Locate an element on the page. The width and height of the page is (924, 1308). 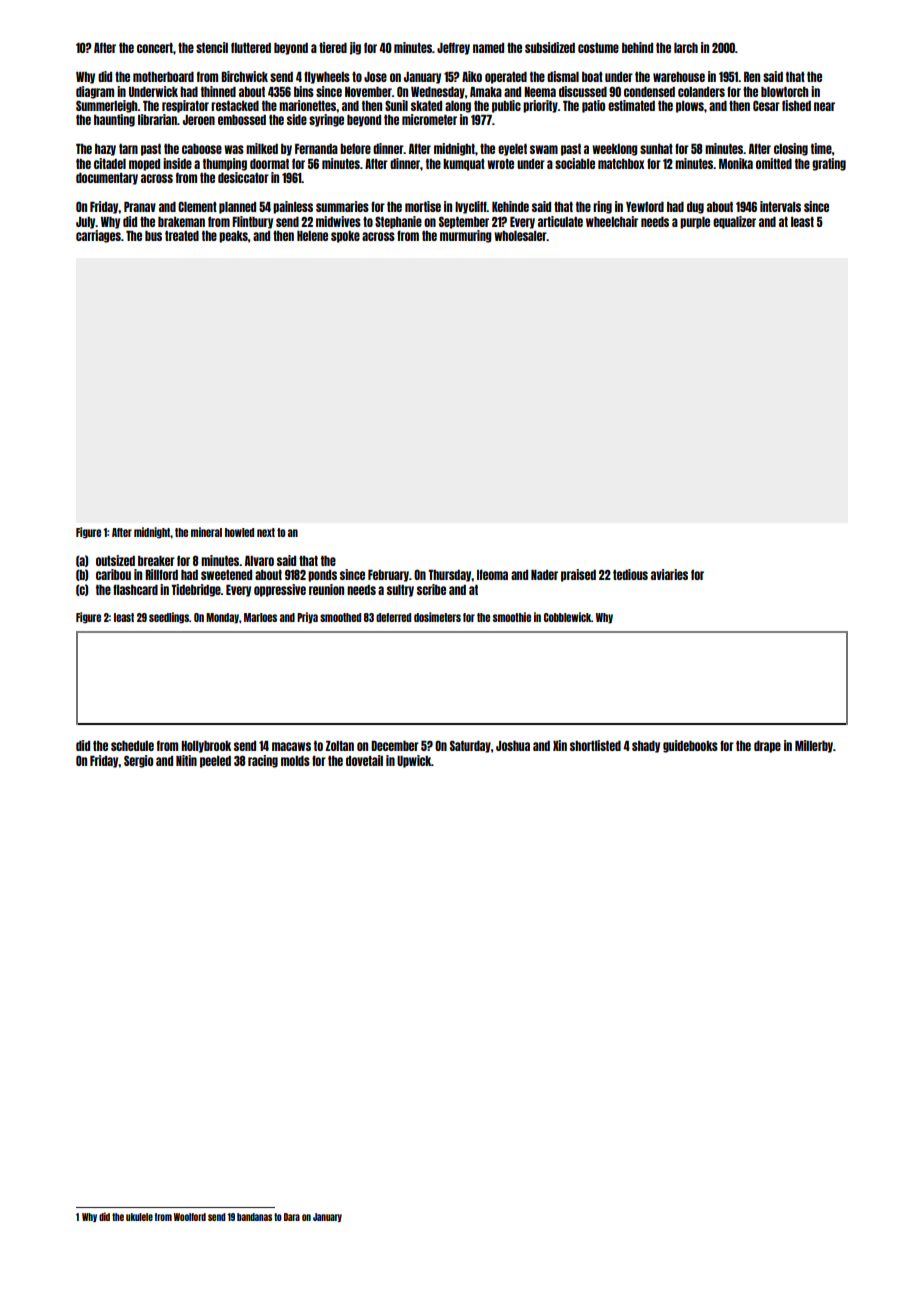
tedious is located at coordinates (630, 574).
